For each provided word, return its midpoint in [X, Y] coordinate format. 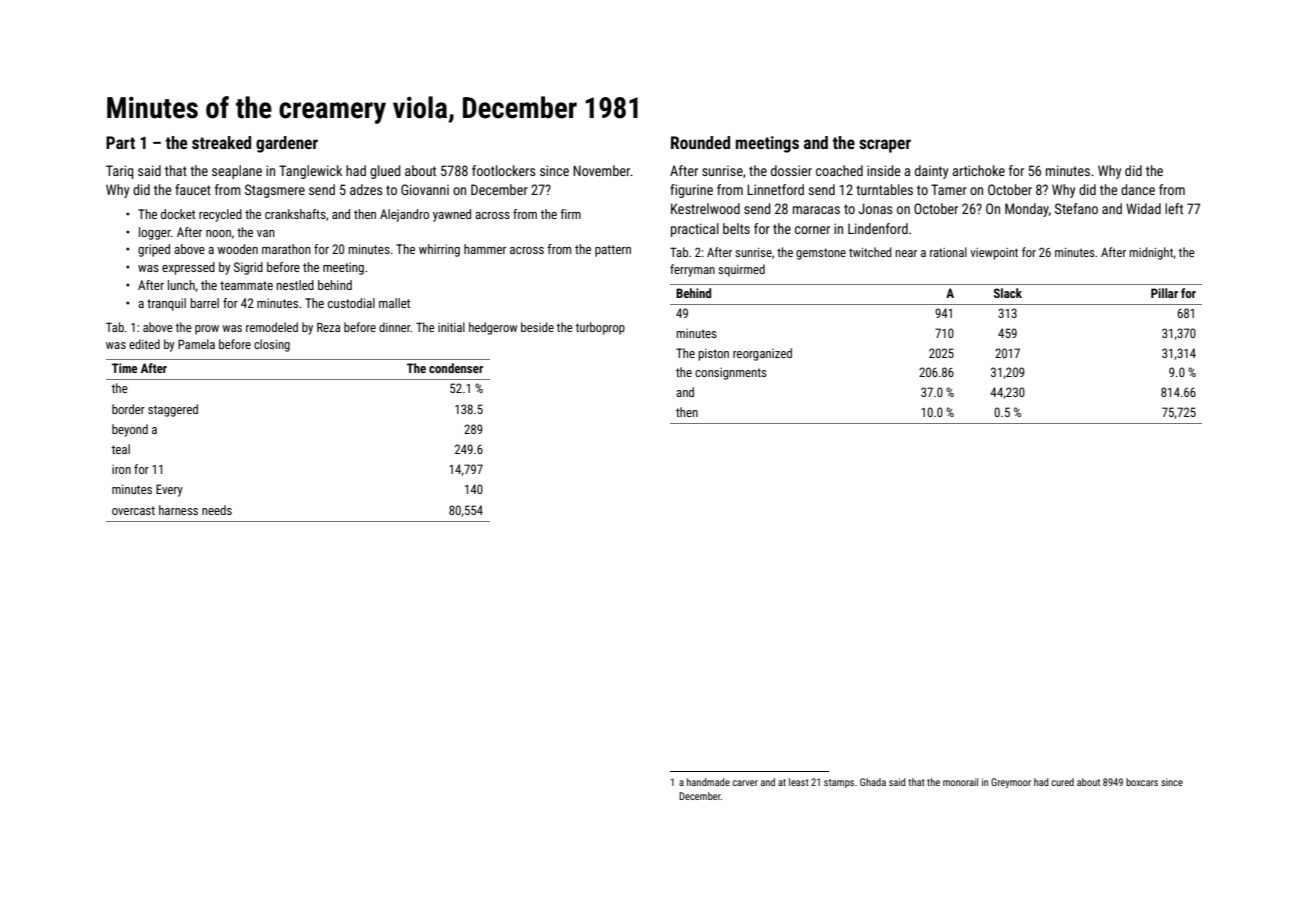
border [128, 409]
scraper [885, 146]
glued [385, 172]
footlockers [503, 170]
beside [537, 327]
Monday [1027, 210]
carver [745, 783]
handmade [708, 782]
